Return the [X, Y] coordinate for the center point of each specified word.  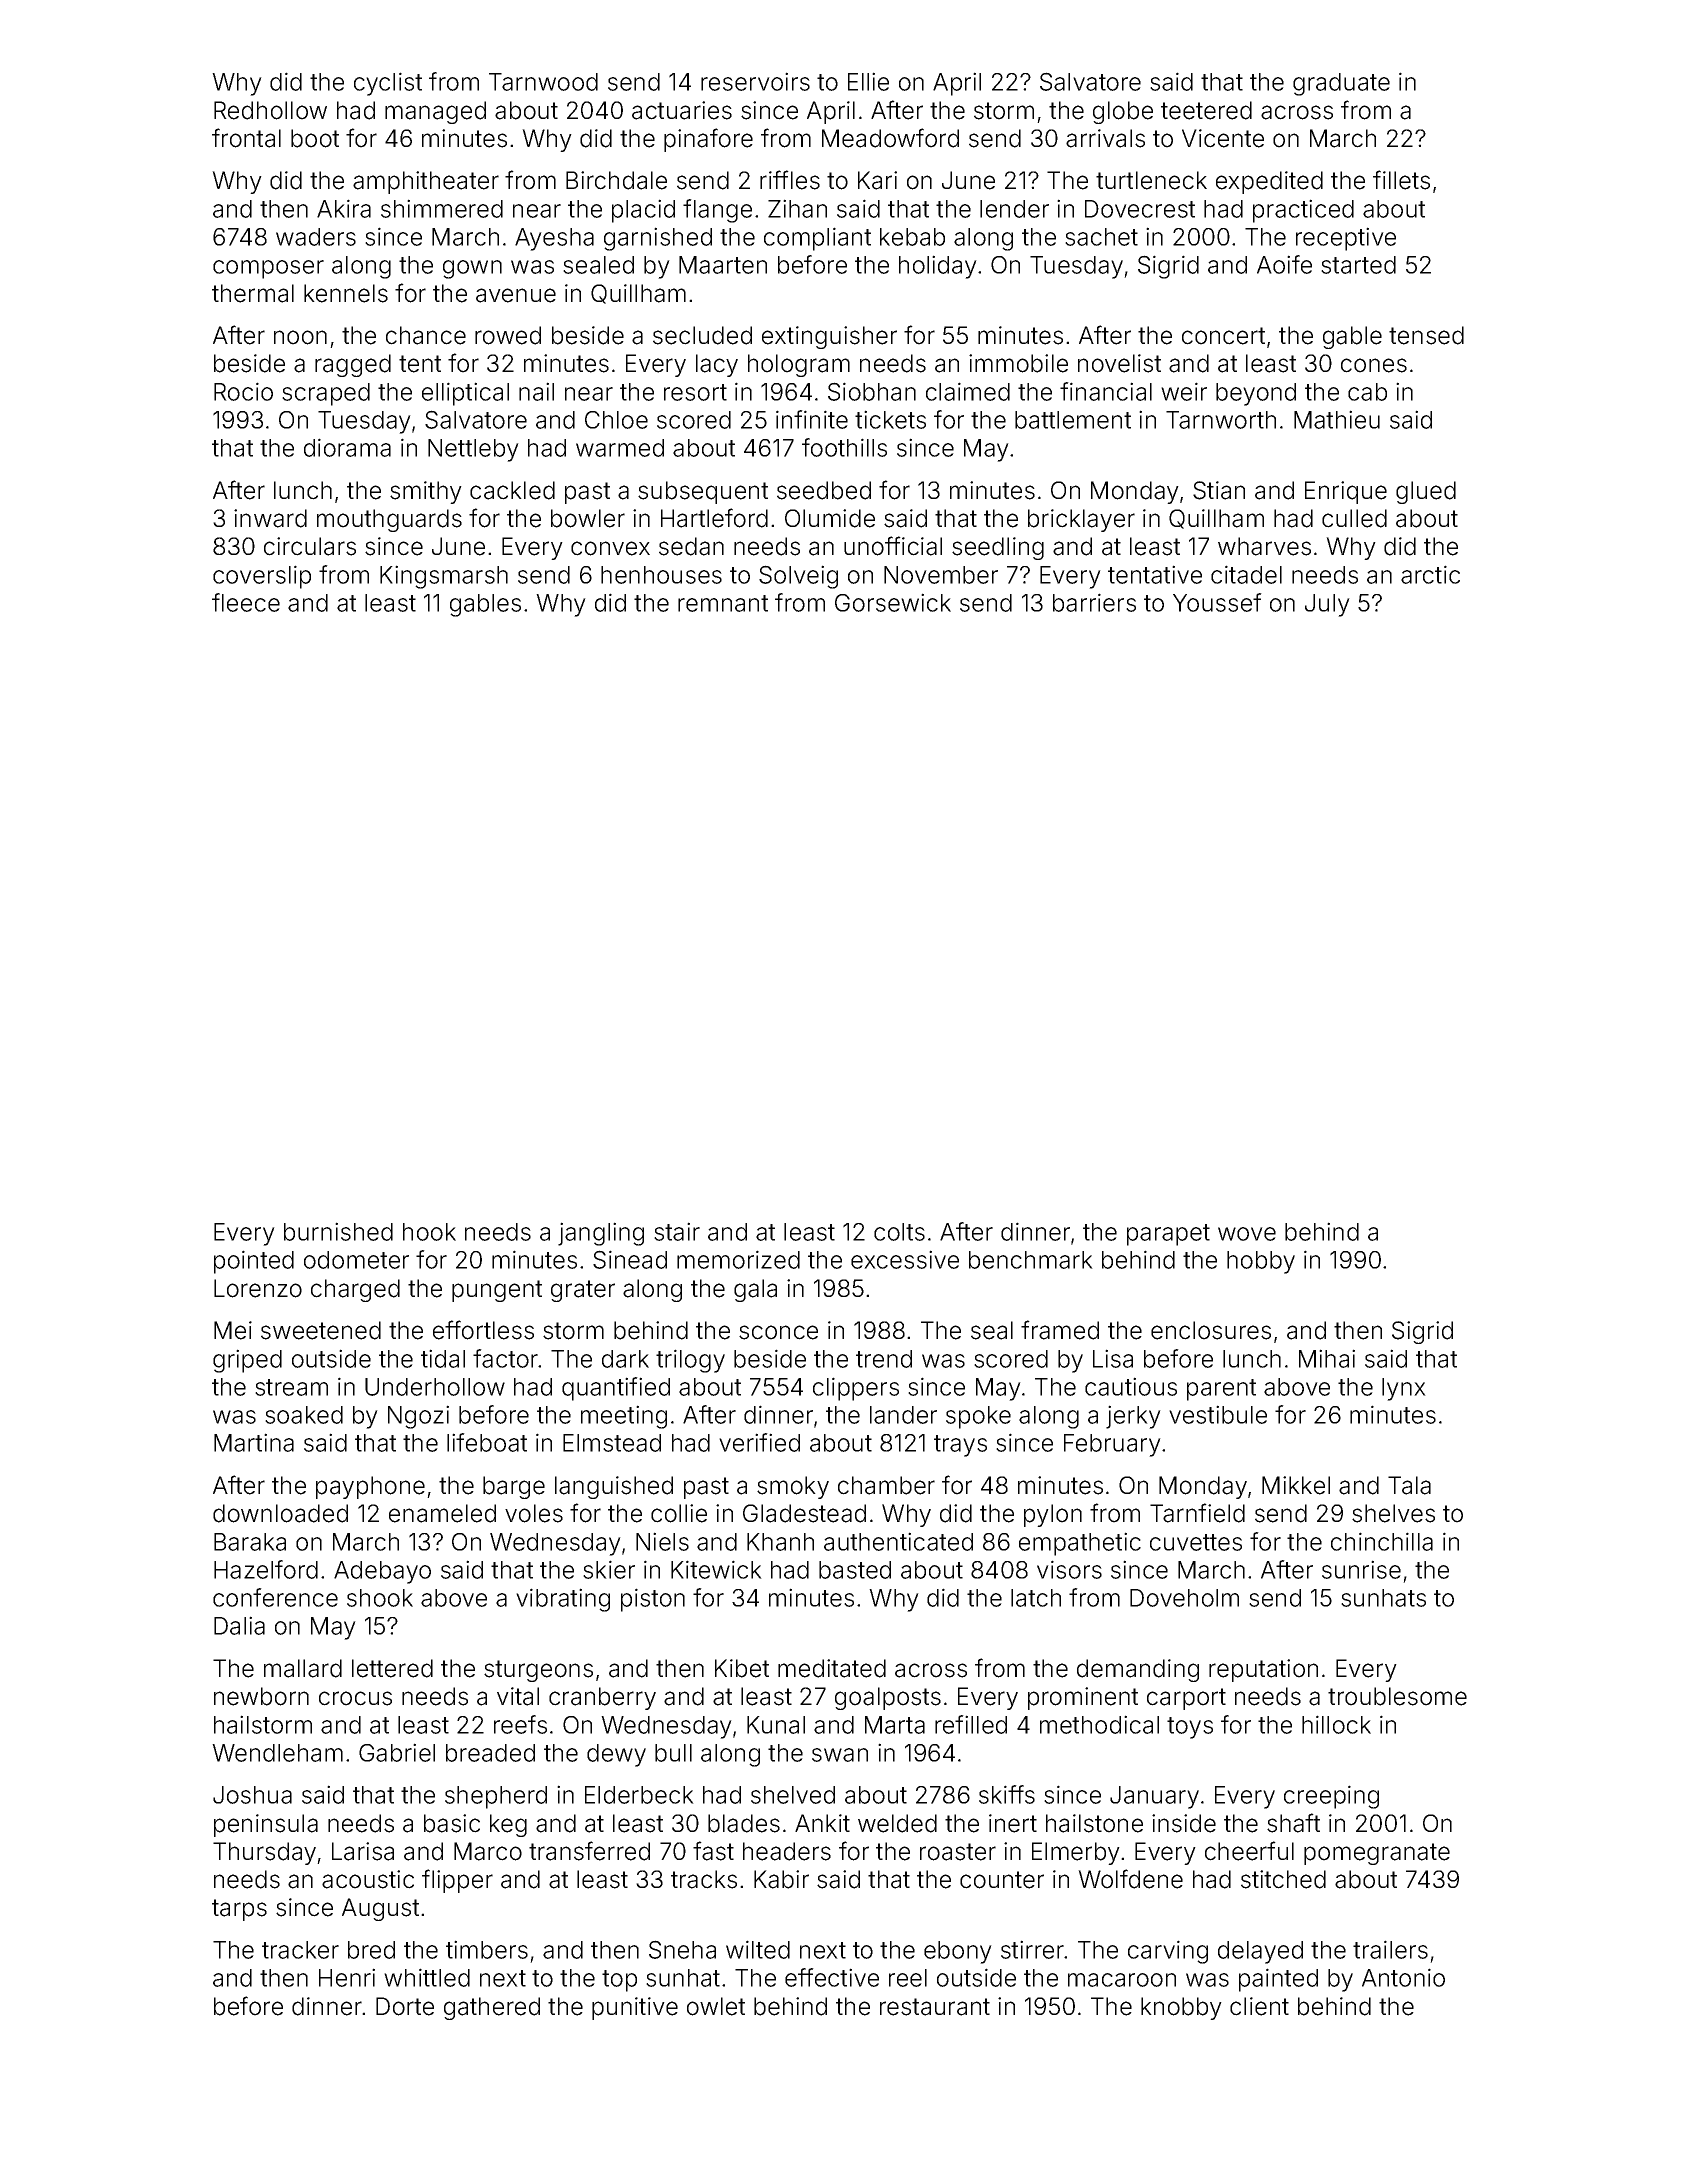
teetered [1206, 110]
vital [518, 1696]
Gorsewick [893, 602]
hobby [1261, 1262]
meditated [832, 1668]
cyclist [388, 84]
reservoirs [755, 81]
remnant [723, 603]
